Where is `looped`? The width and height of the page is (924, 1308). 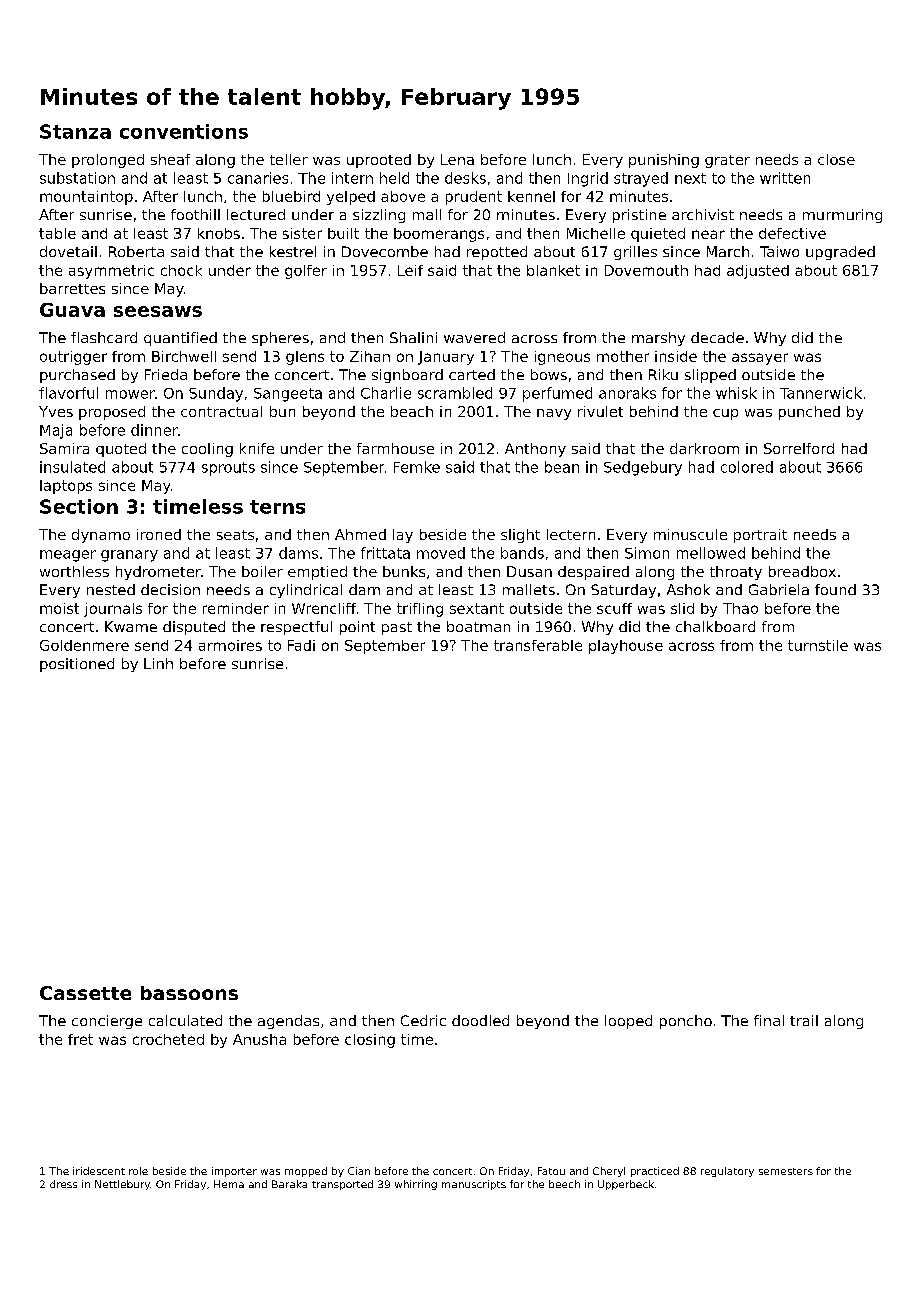 looped is located at coordinates (628, 1022).
